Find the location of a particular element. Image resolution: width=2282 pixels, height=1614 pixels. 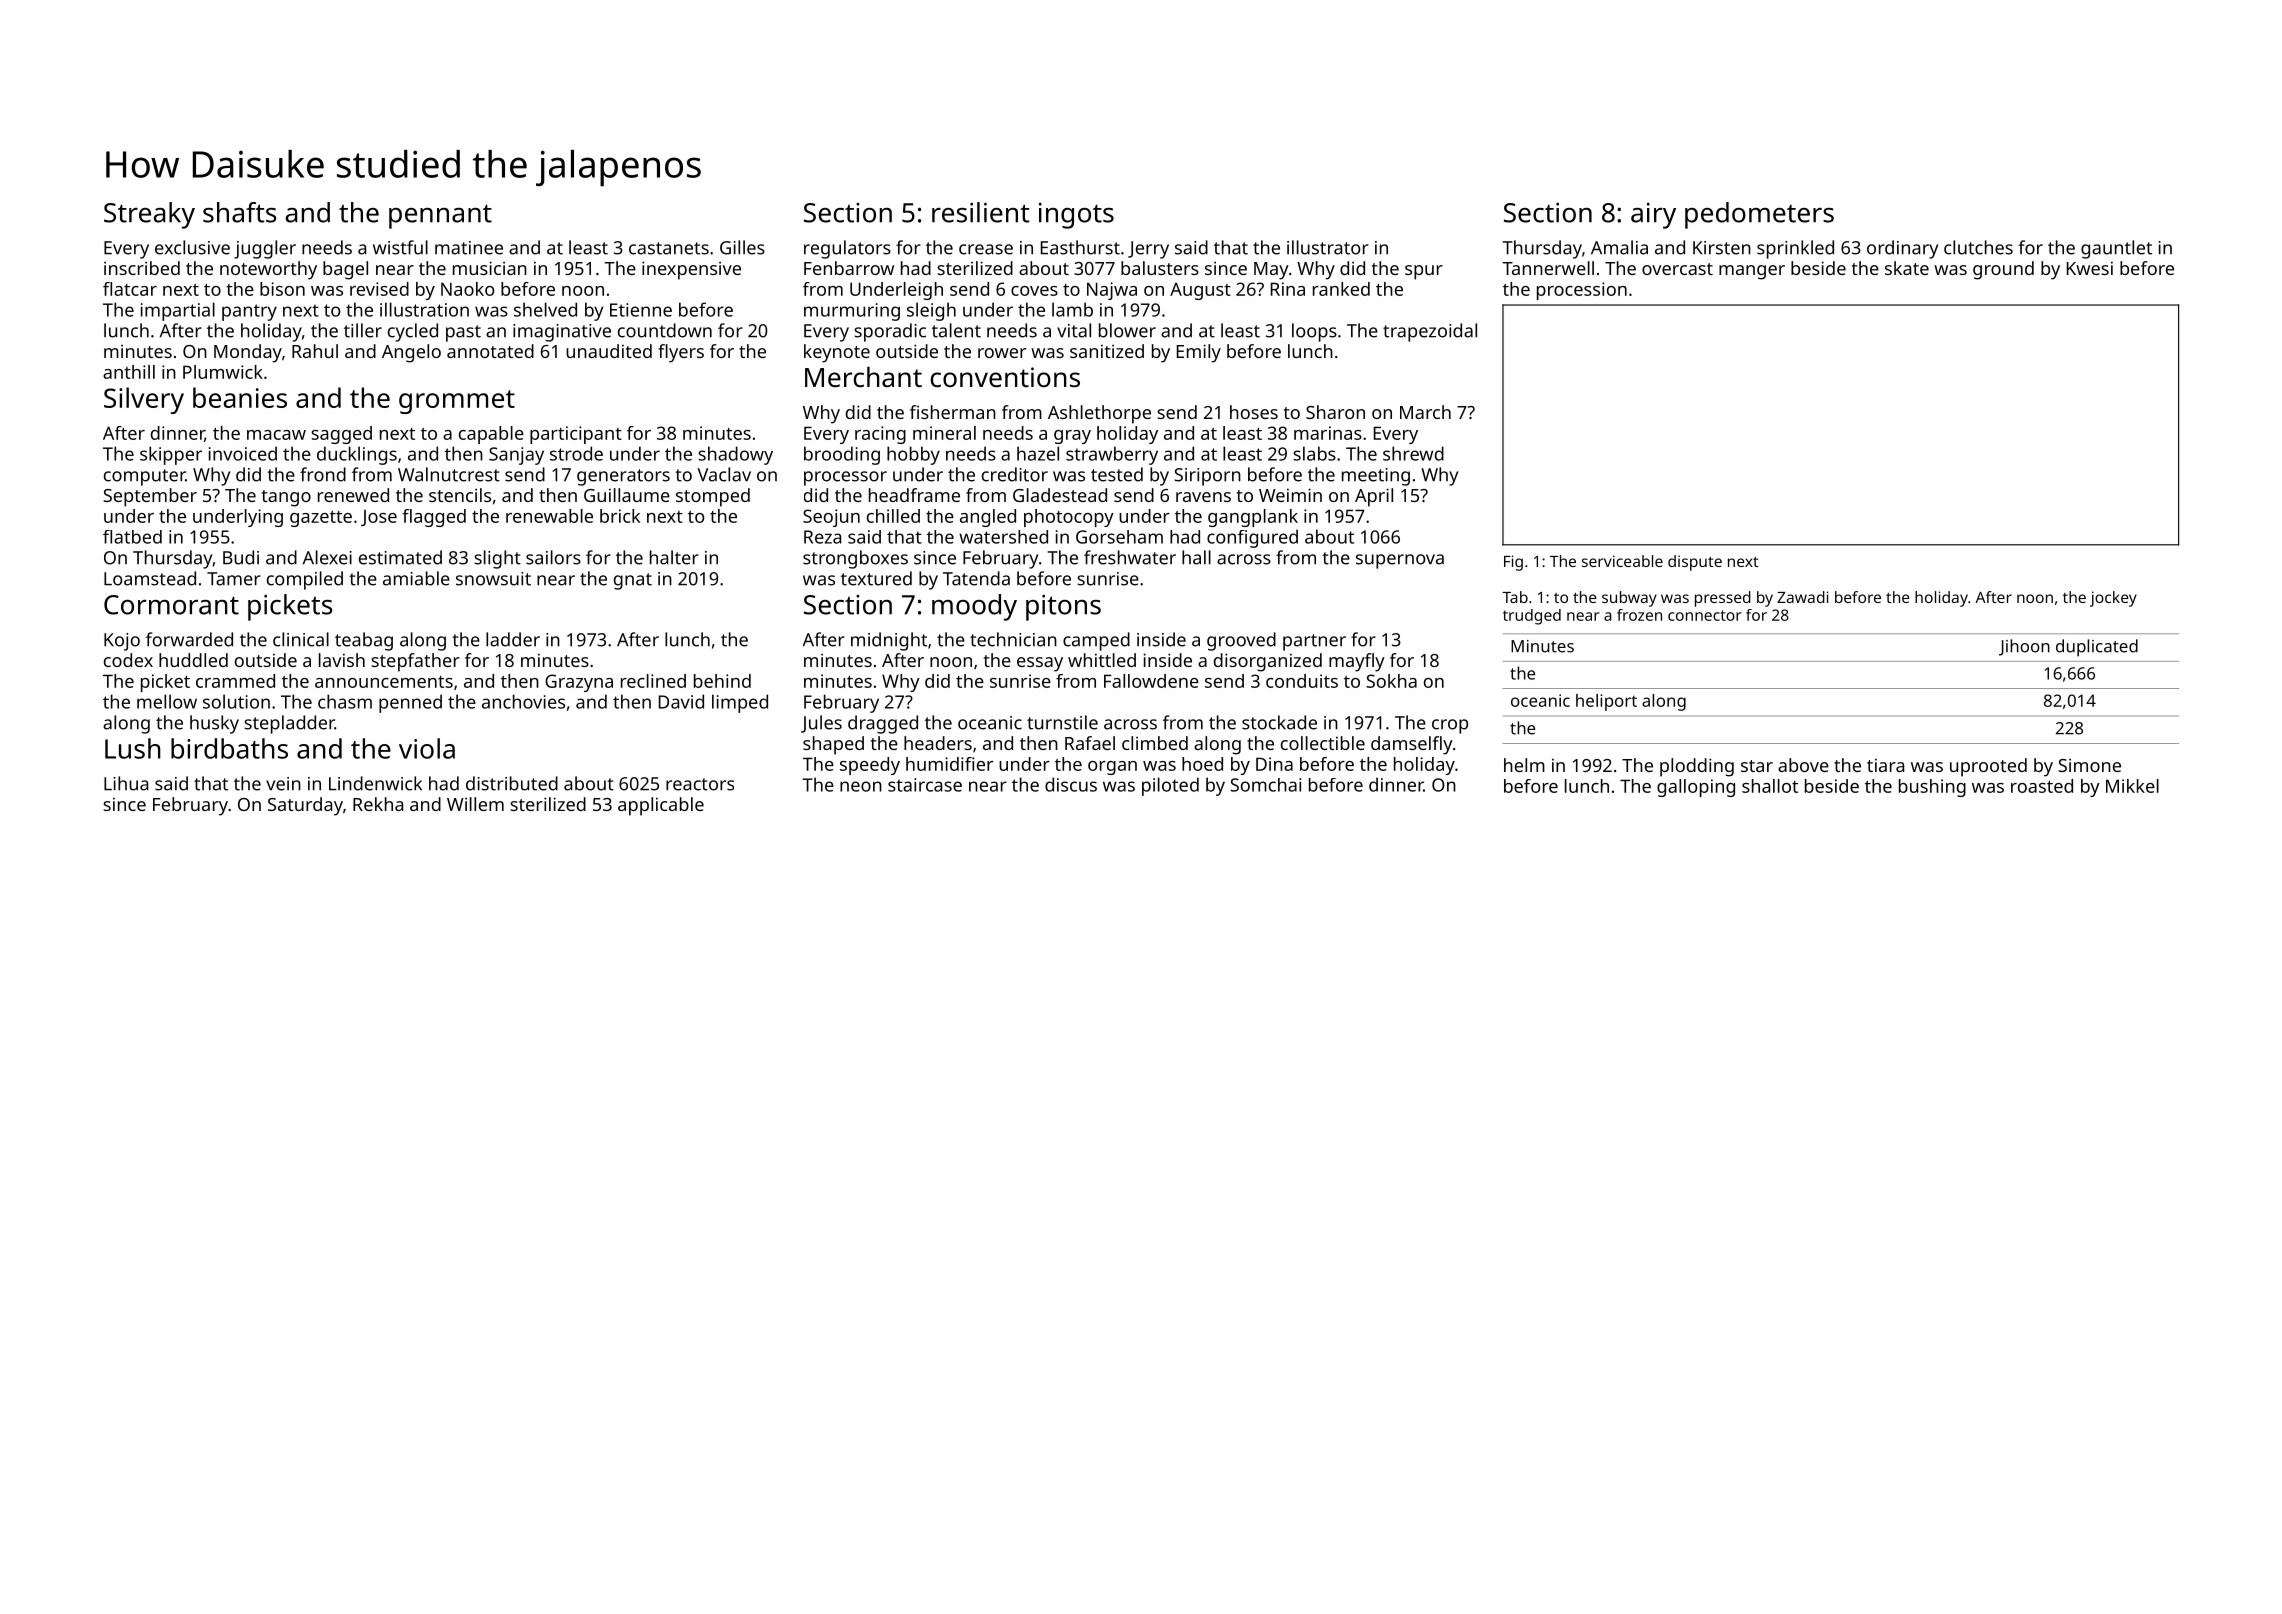

vein is located at coordinates (283, 784).
